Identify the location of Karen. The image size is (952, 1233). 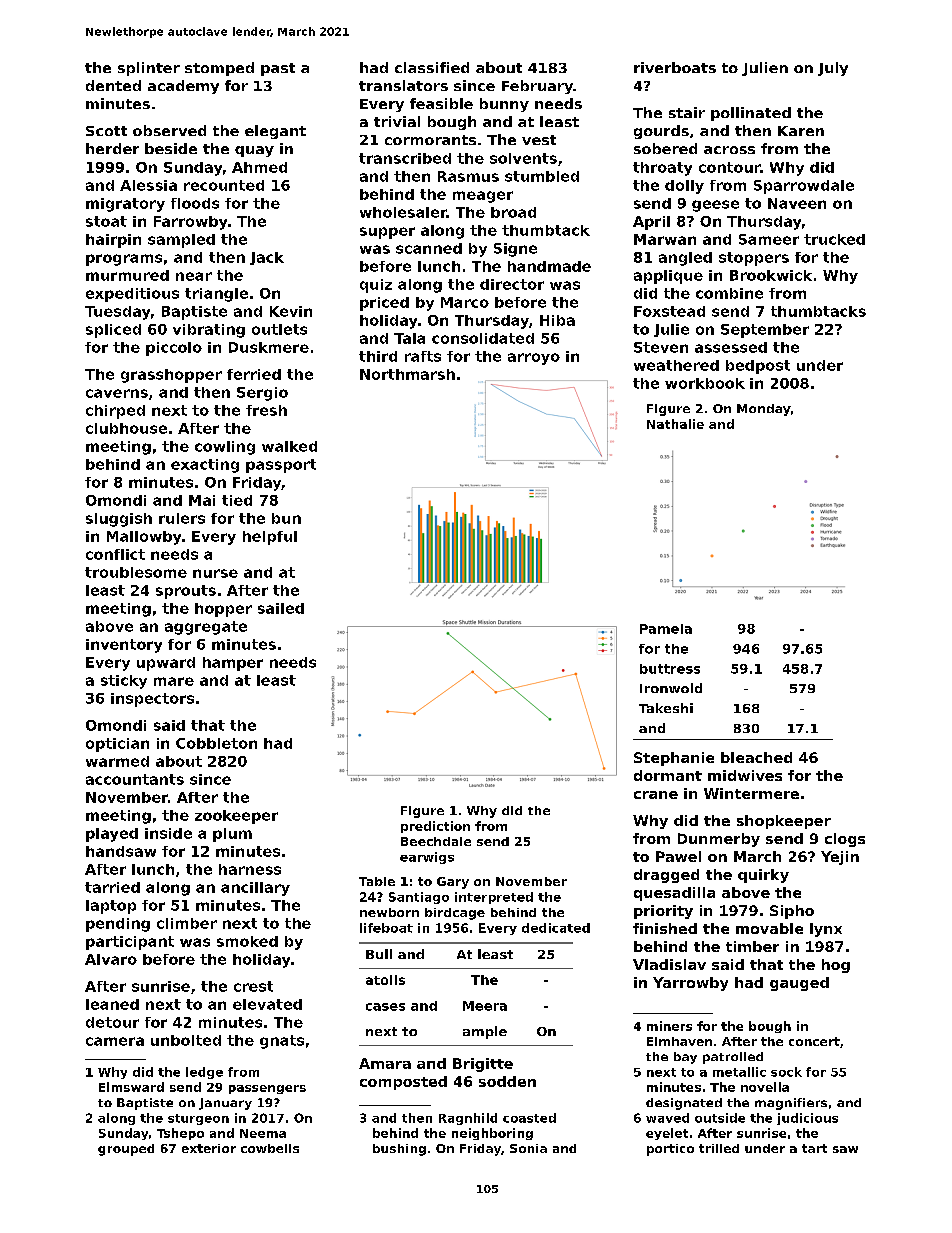
(801, 131).
